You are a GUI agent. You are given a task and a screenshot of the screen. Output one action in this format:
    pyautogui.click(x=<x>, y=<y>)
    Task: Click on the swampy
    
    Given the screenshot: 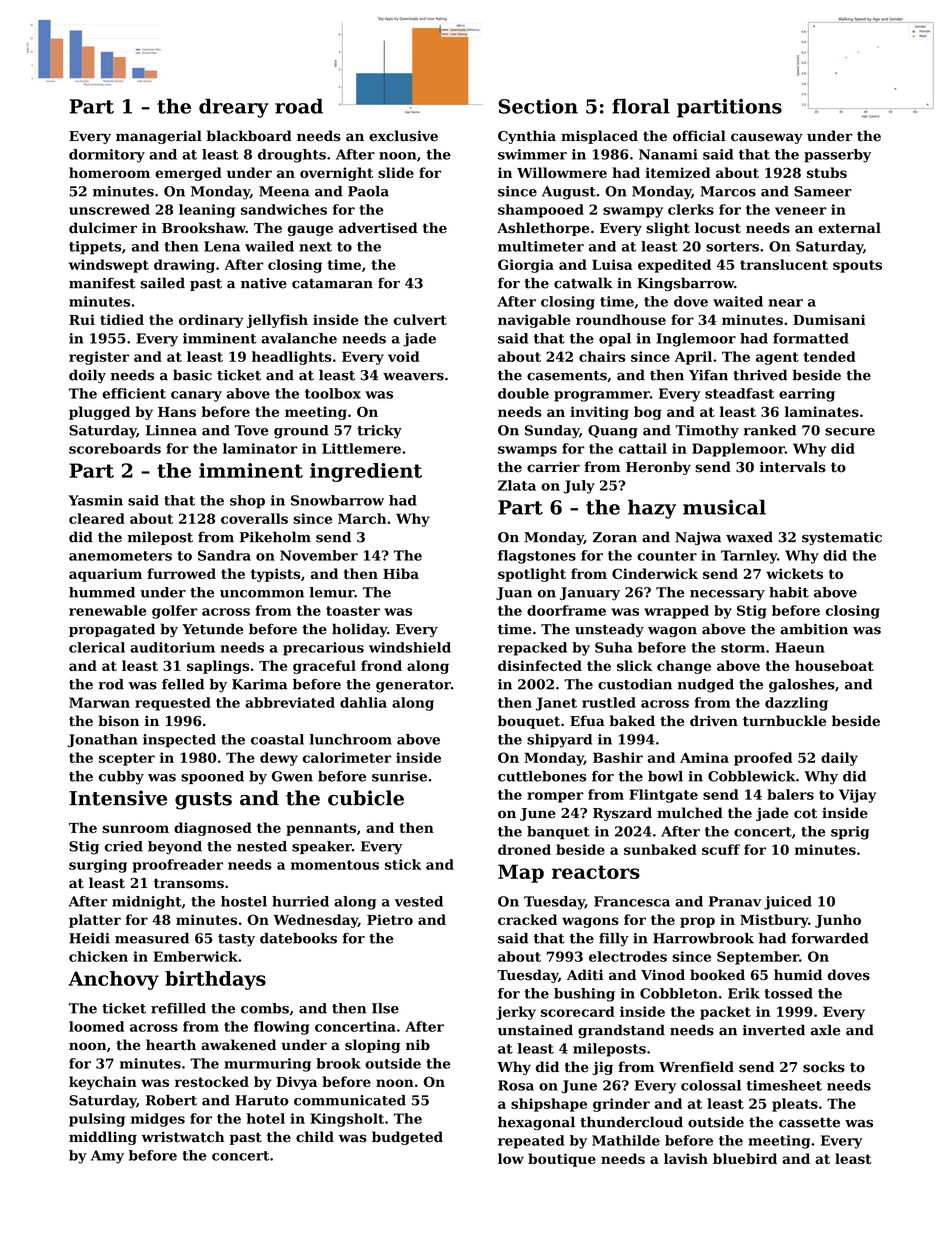 What is the action you would take?
    pyautogui.click(x=633, y=212)
